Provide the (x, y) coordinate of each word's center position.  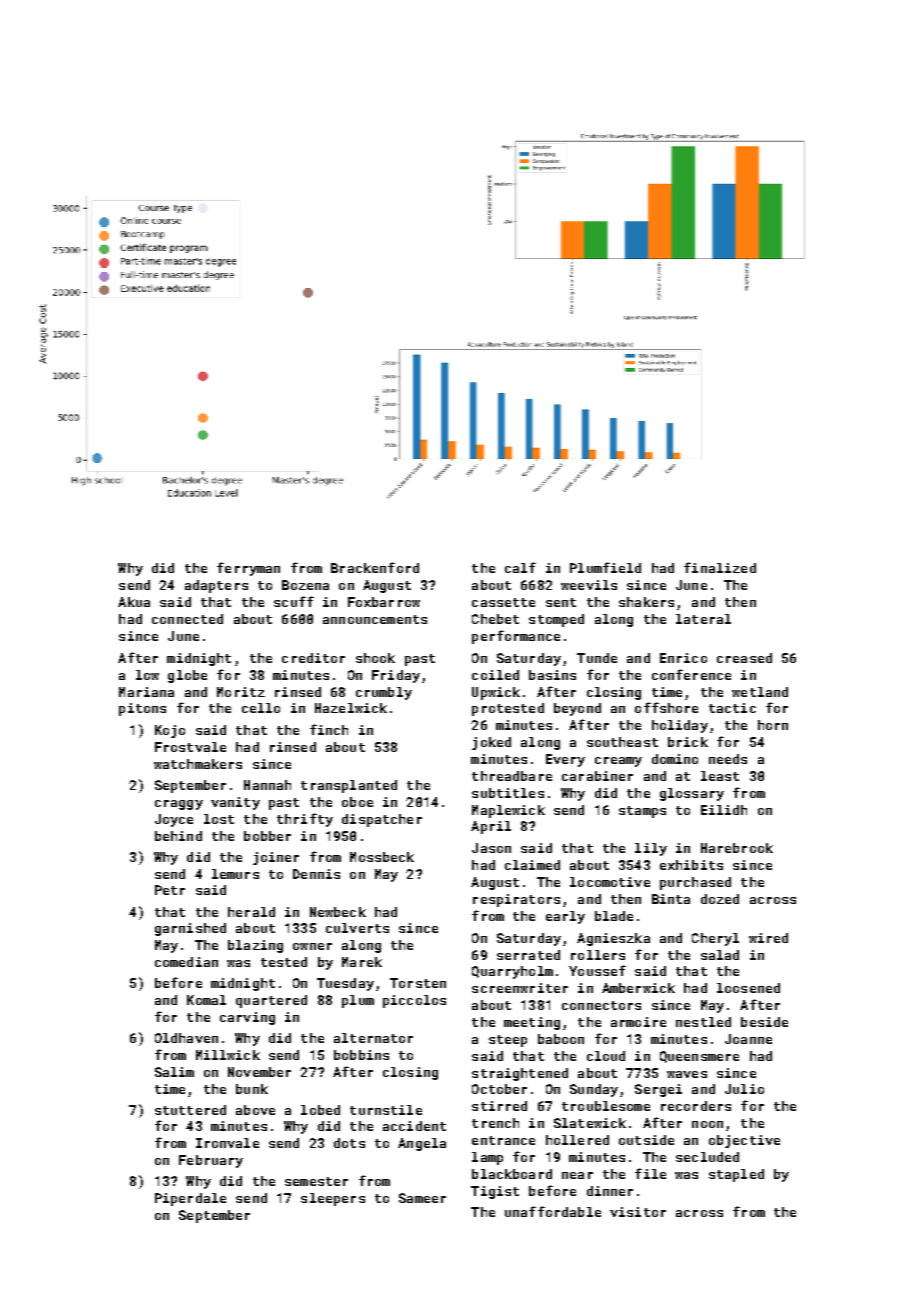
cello (261, 708)
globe (187, 676)
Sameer (422, 1198)
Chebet (495, 619)
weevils (589, 585)
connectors (601, 1005)
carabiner (597, 776)
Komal (206, 1000)
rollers (598, 955)
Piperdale (190, 1199)
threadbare (512, 776)
